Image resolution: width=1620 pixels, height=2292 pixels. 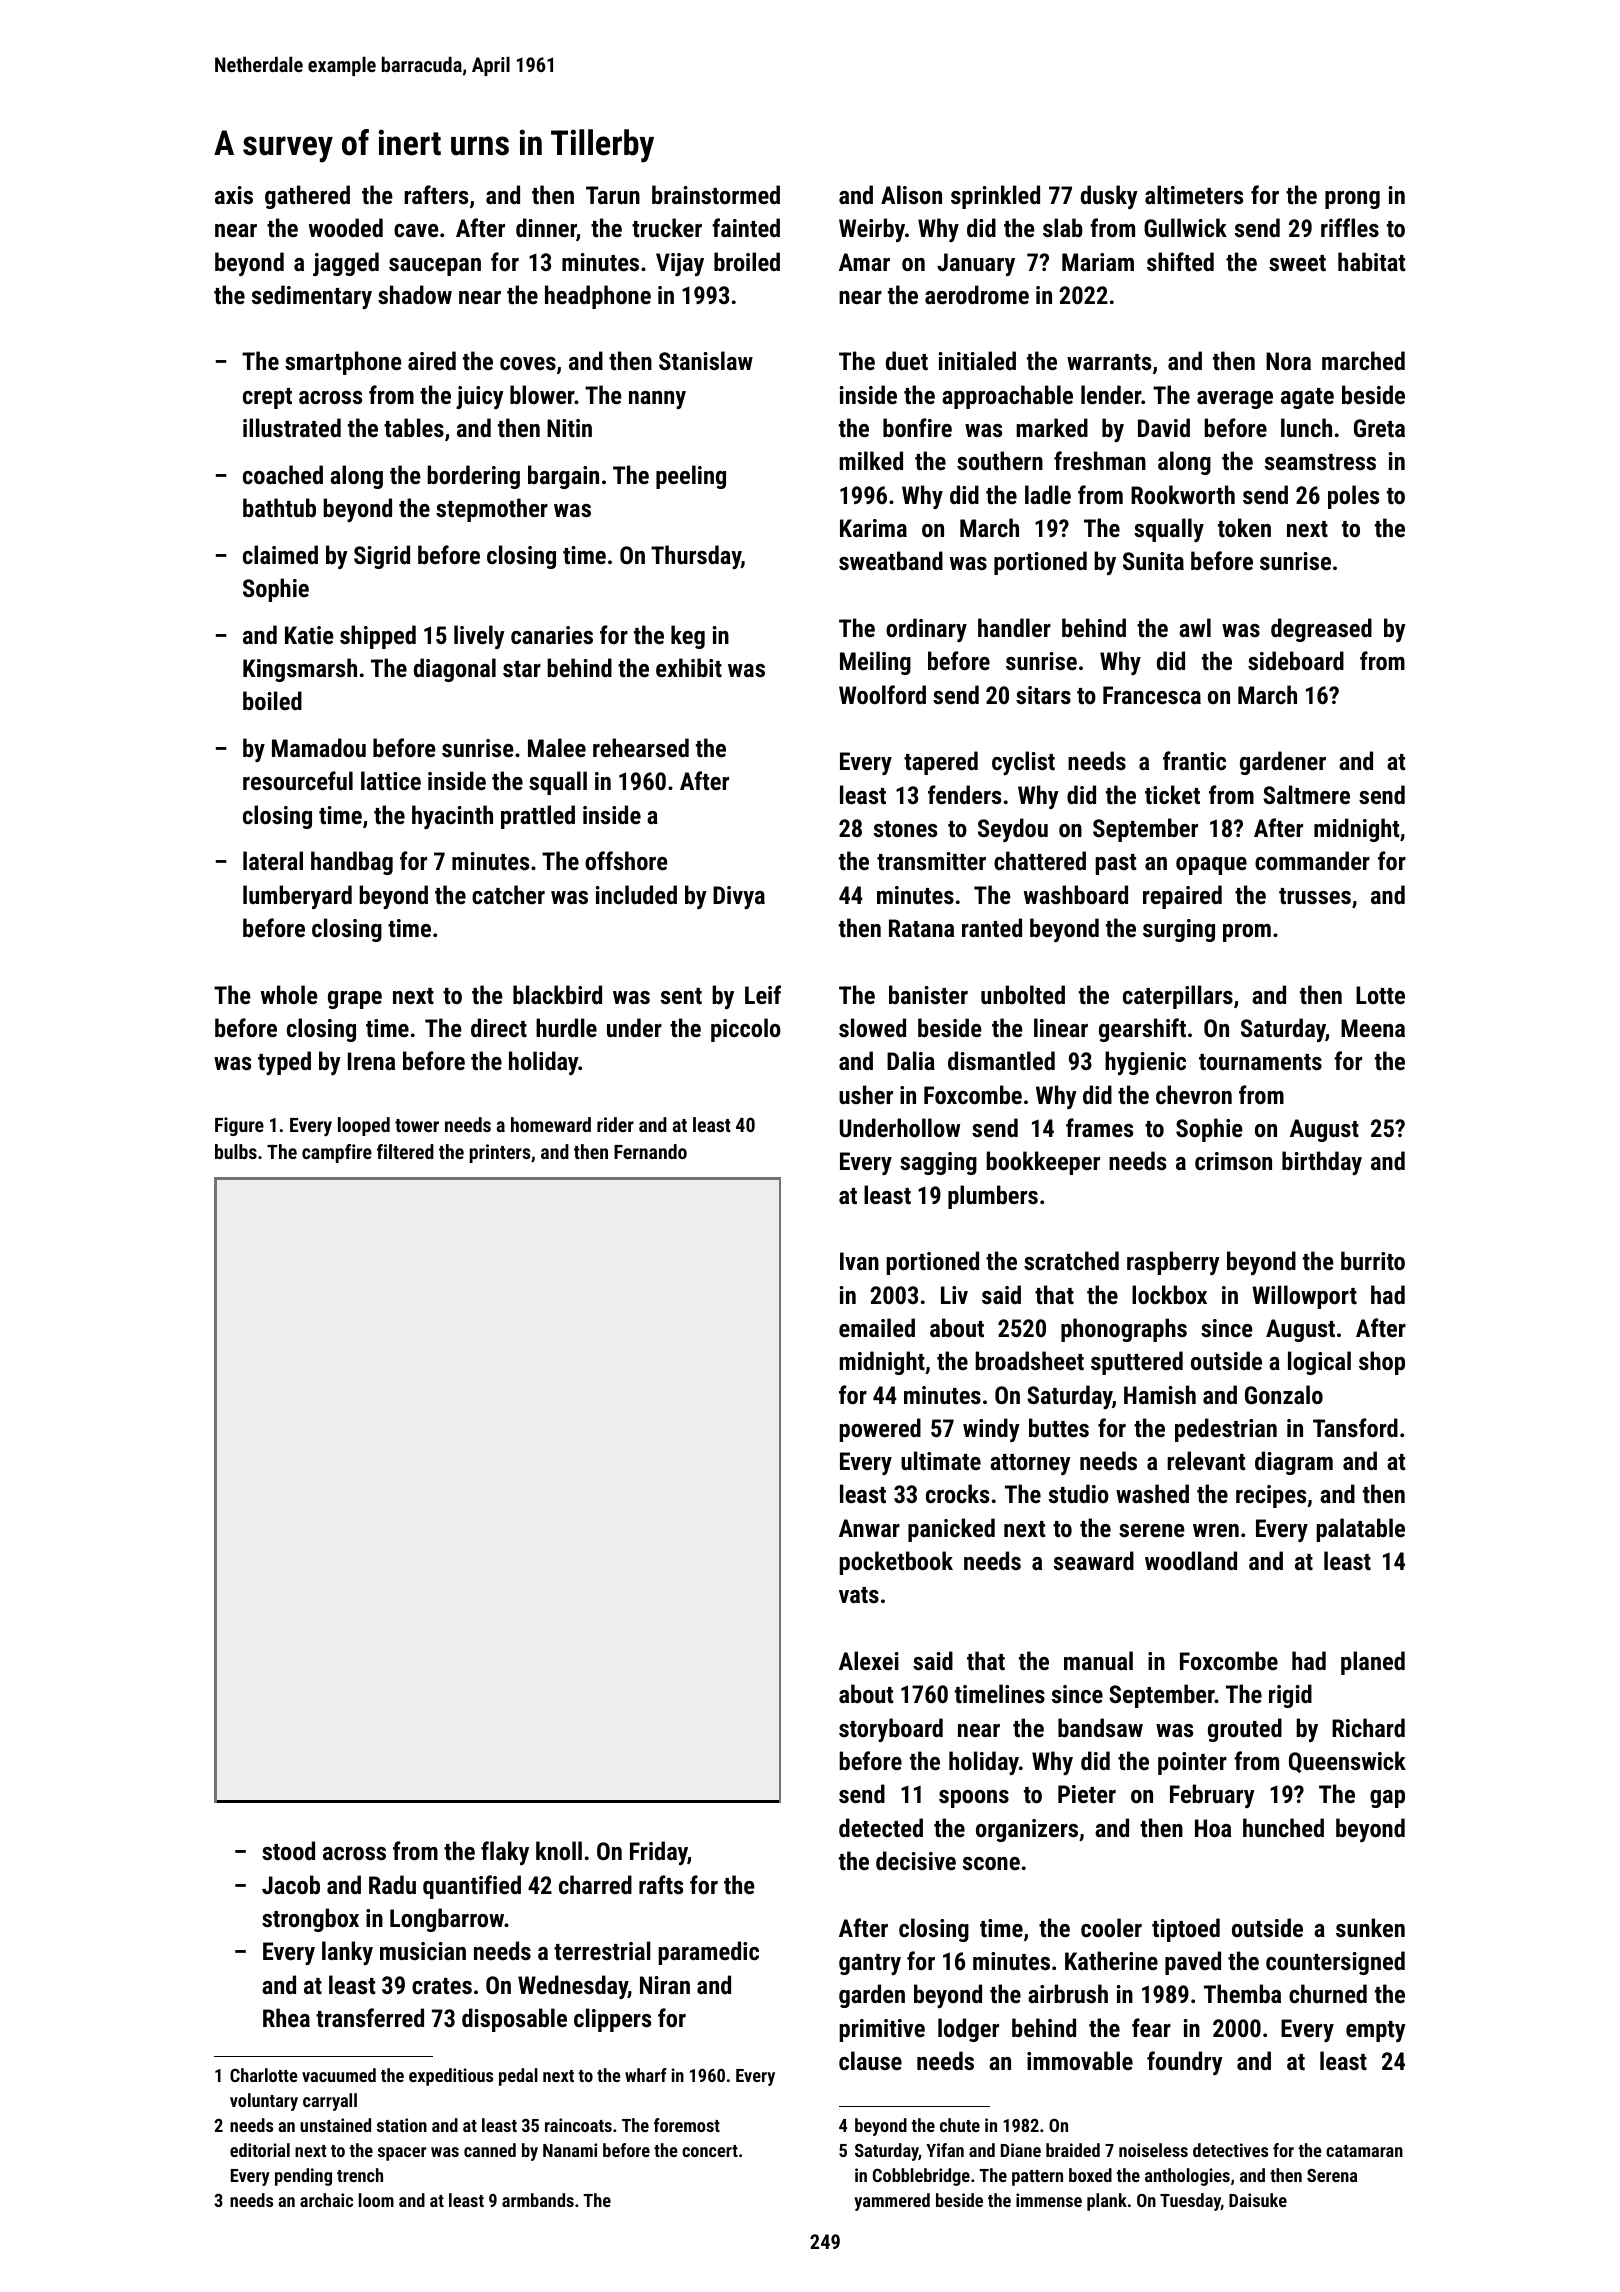 What do you see at coordinates (442, 1986) in the page?
I see `crates` at bounding box center [442, 1986].
